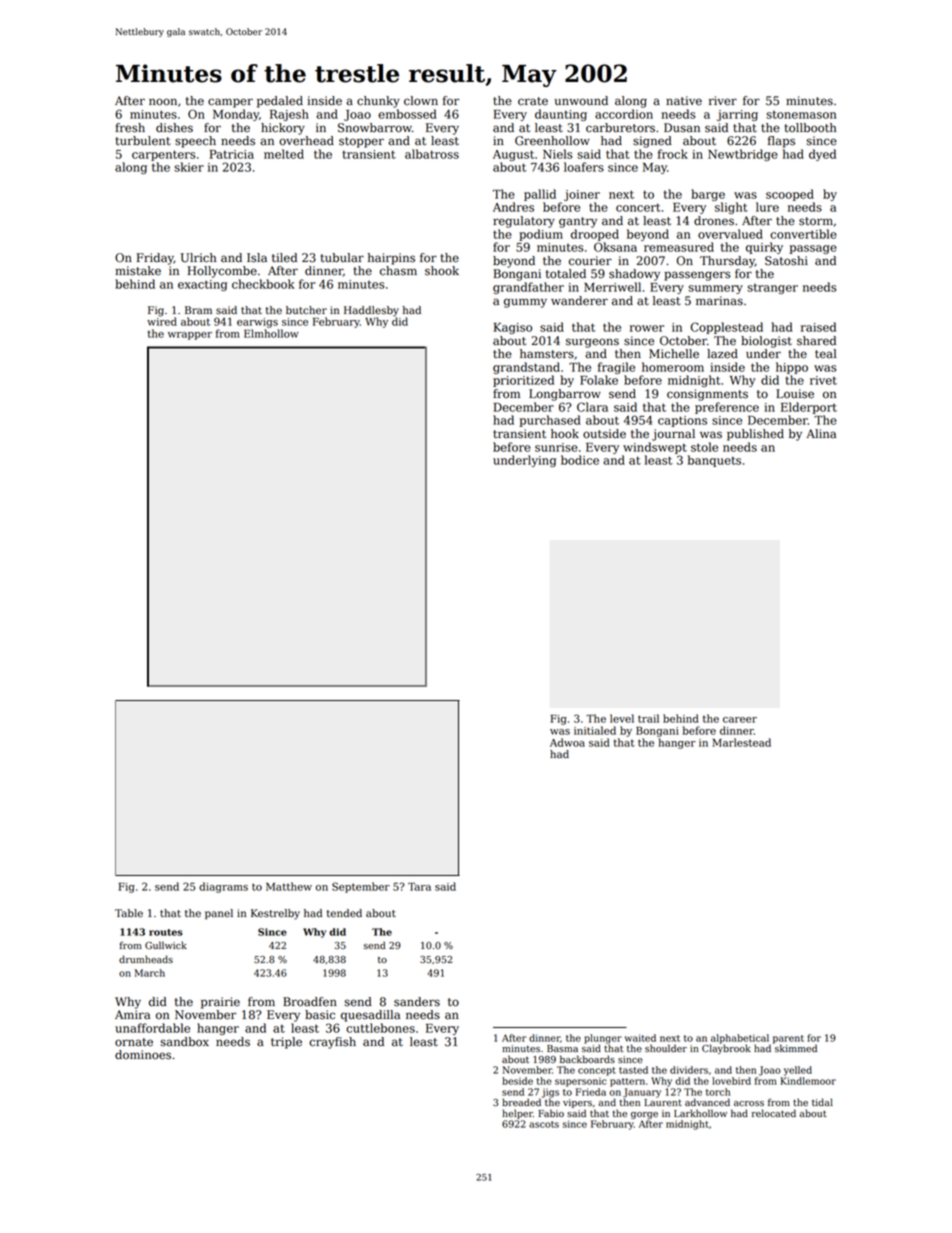 The width and height of the screenshot is (952, 1233). What do you see at coordinates (567, 742) in the screenshot?
I see `Adwoa` at bounding box center [567, 742].
